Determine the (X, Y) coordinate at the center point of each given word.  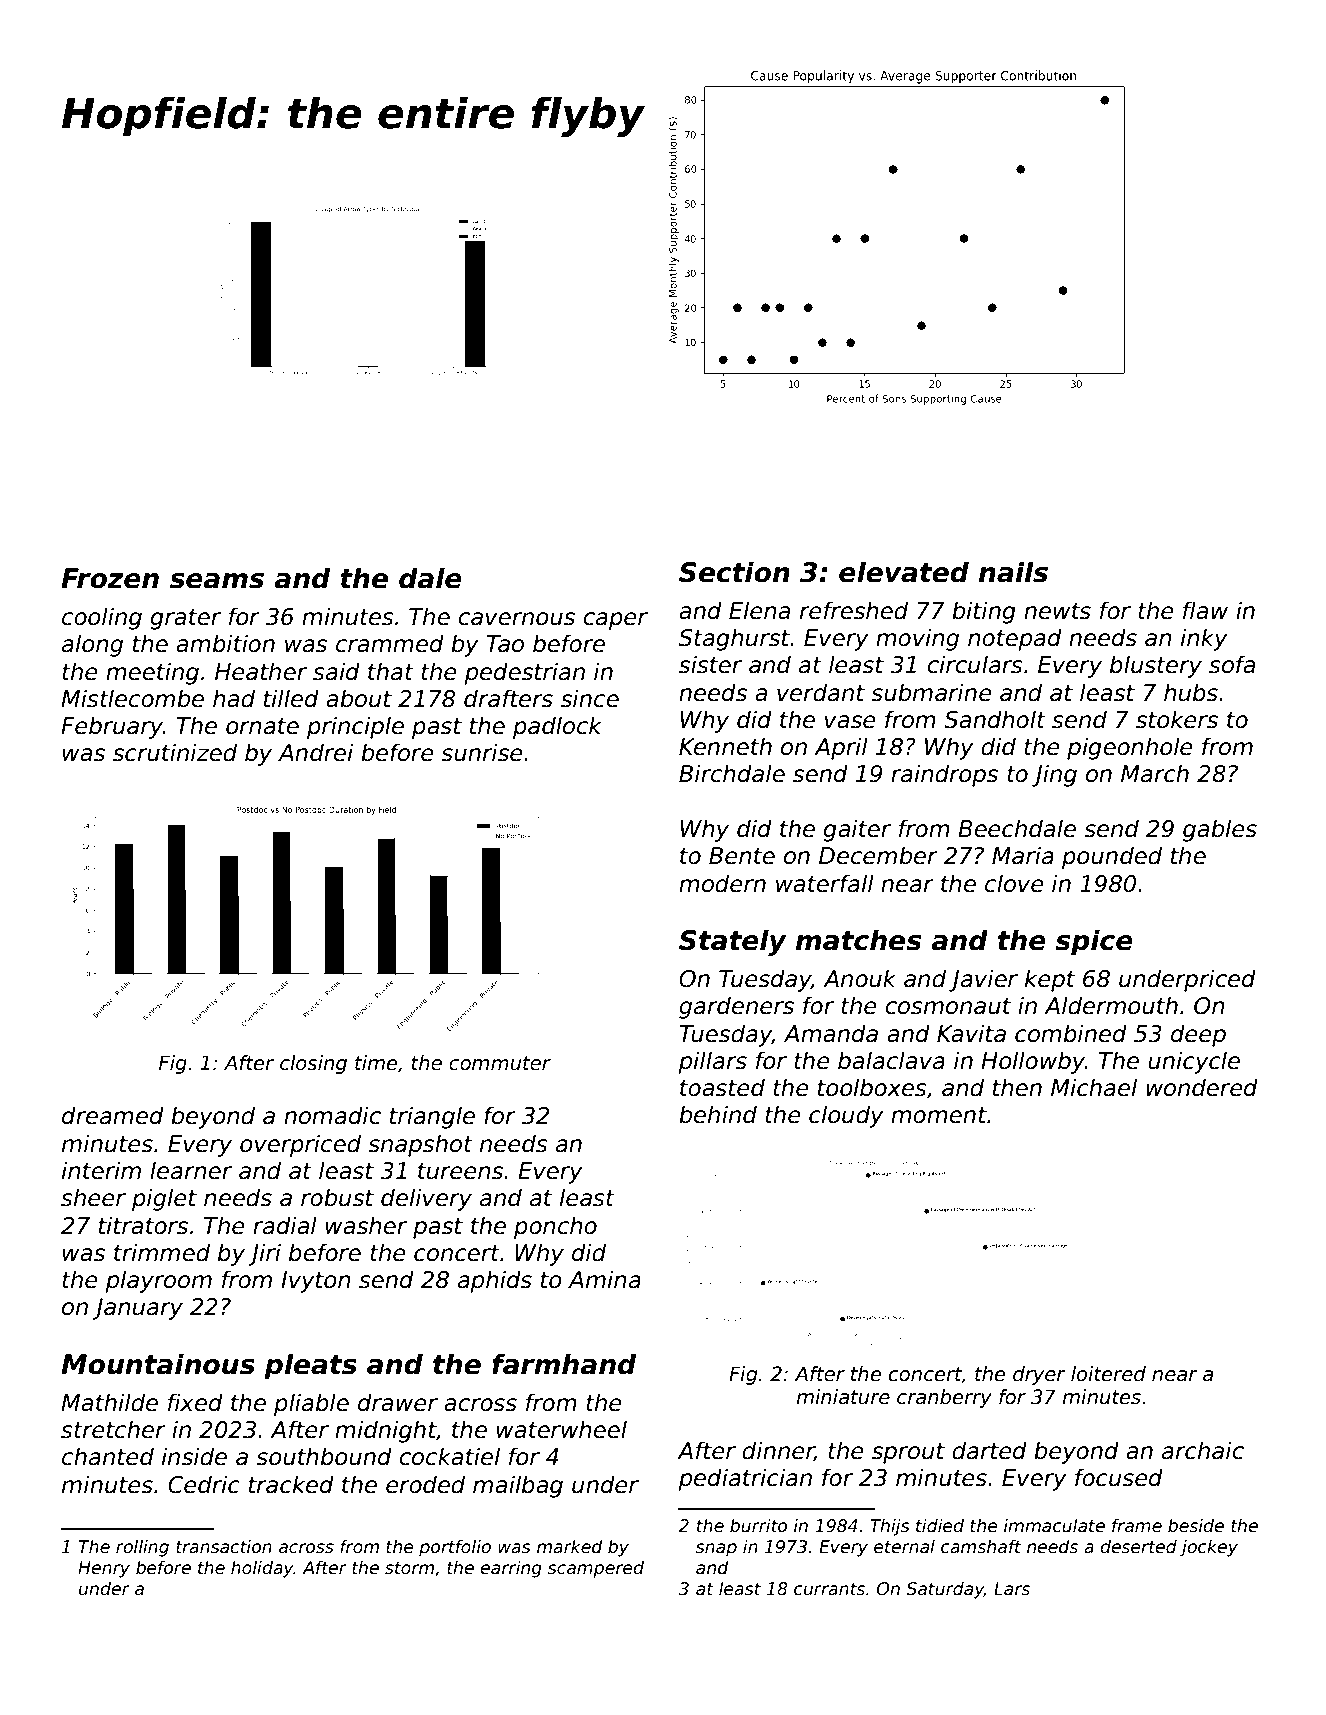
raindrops (944, 775)
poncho (555, 1227)
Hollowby (1033, 1062)
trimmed (162, 1252)
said (336, 671)
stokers (1177, 719)
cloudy (846, 1116)
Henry (104, 1569)
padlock (557, 727)
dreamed (113, 1115)
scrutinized (175, 752)
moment (939, 1115)
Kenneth (725, 746)
